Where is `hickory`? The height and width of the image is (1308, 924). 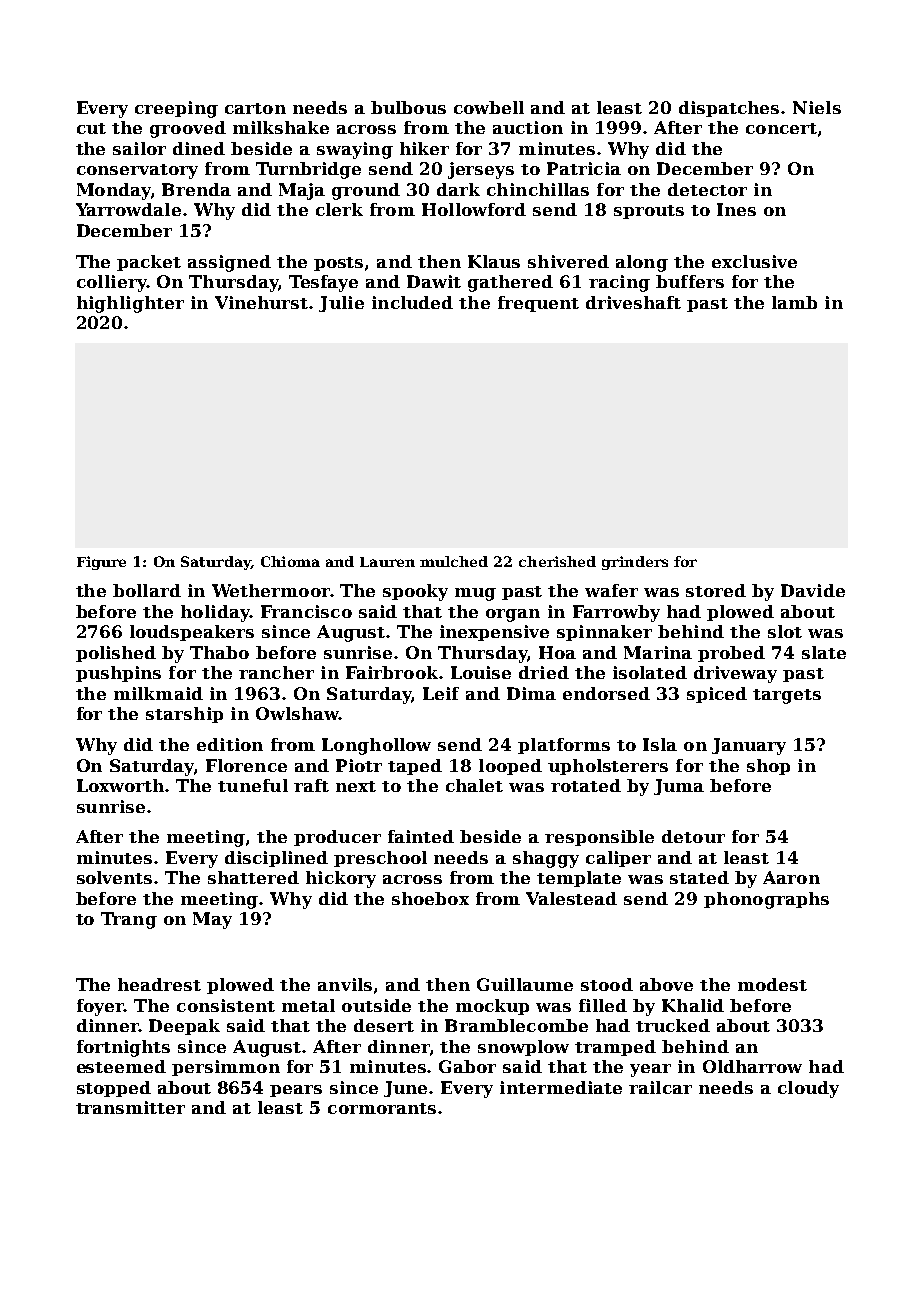 hickory is located at coordinates (341, 879).
